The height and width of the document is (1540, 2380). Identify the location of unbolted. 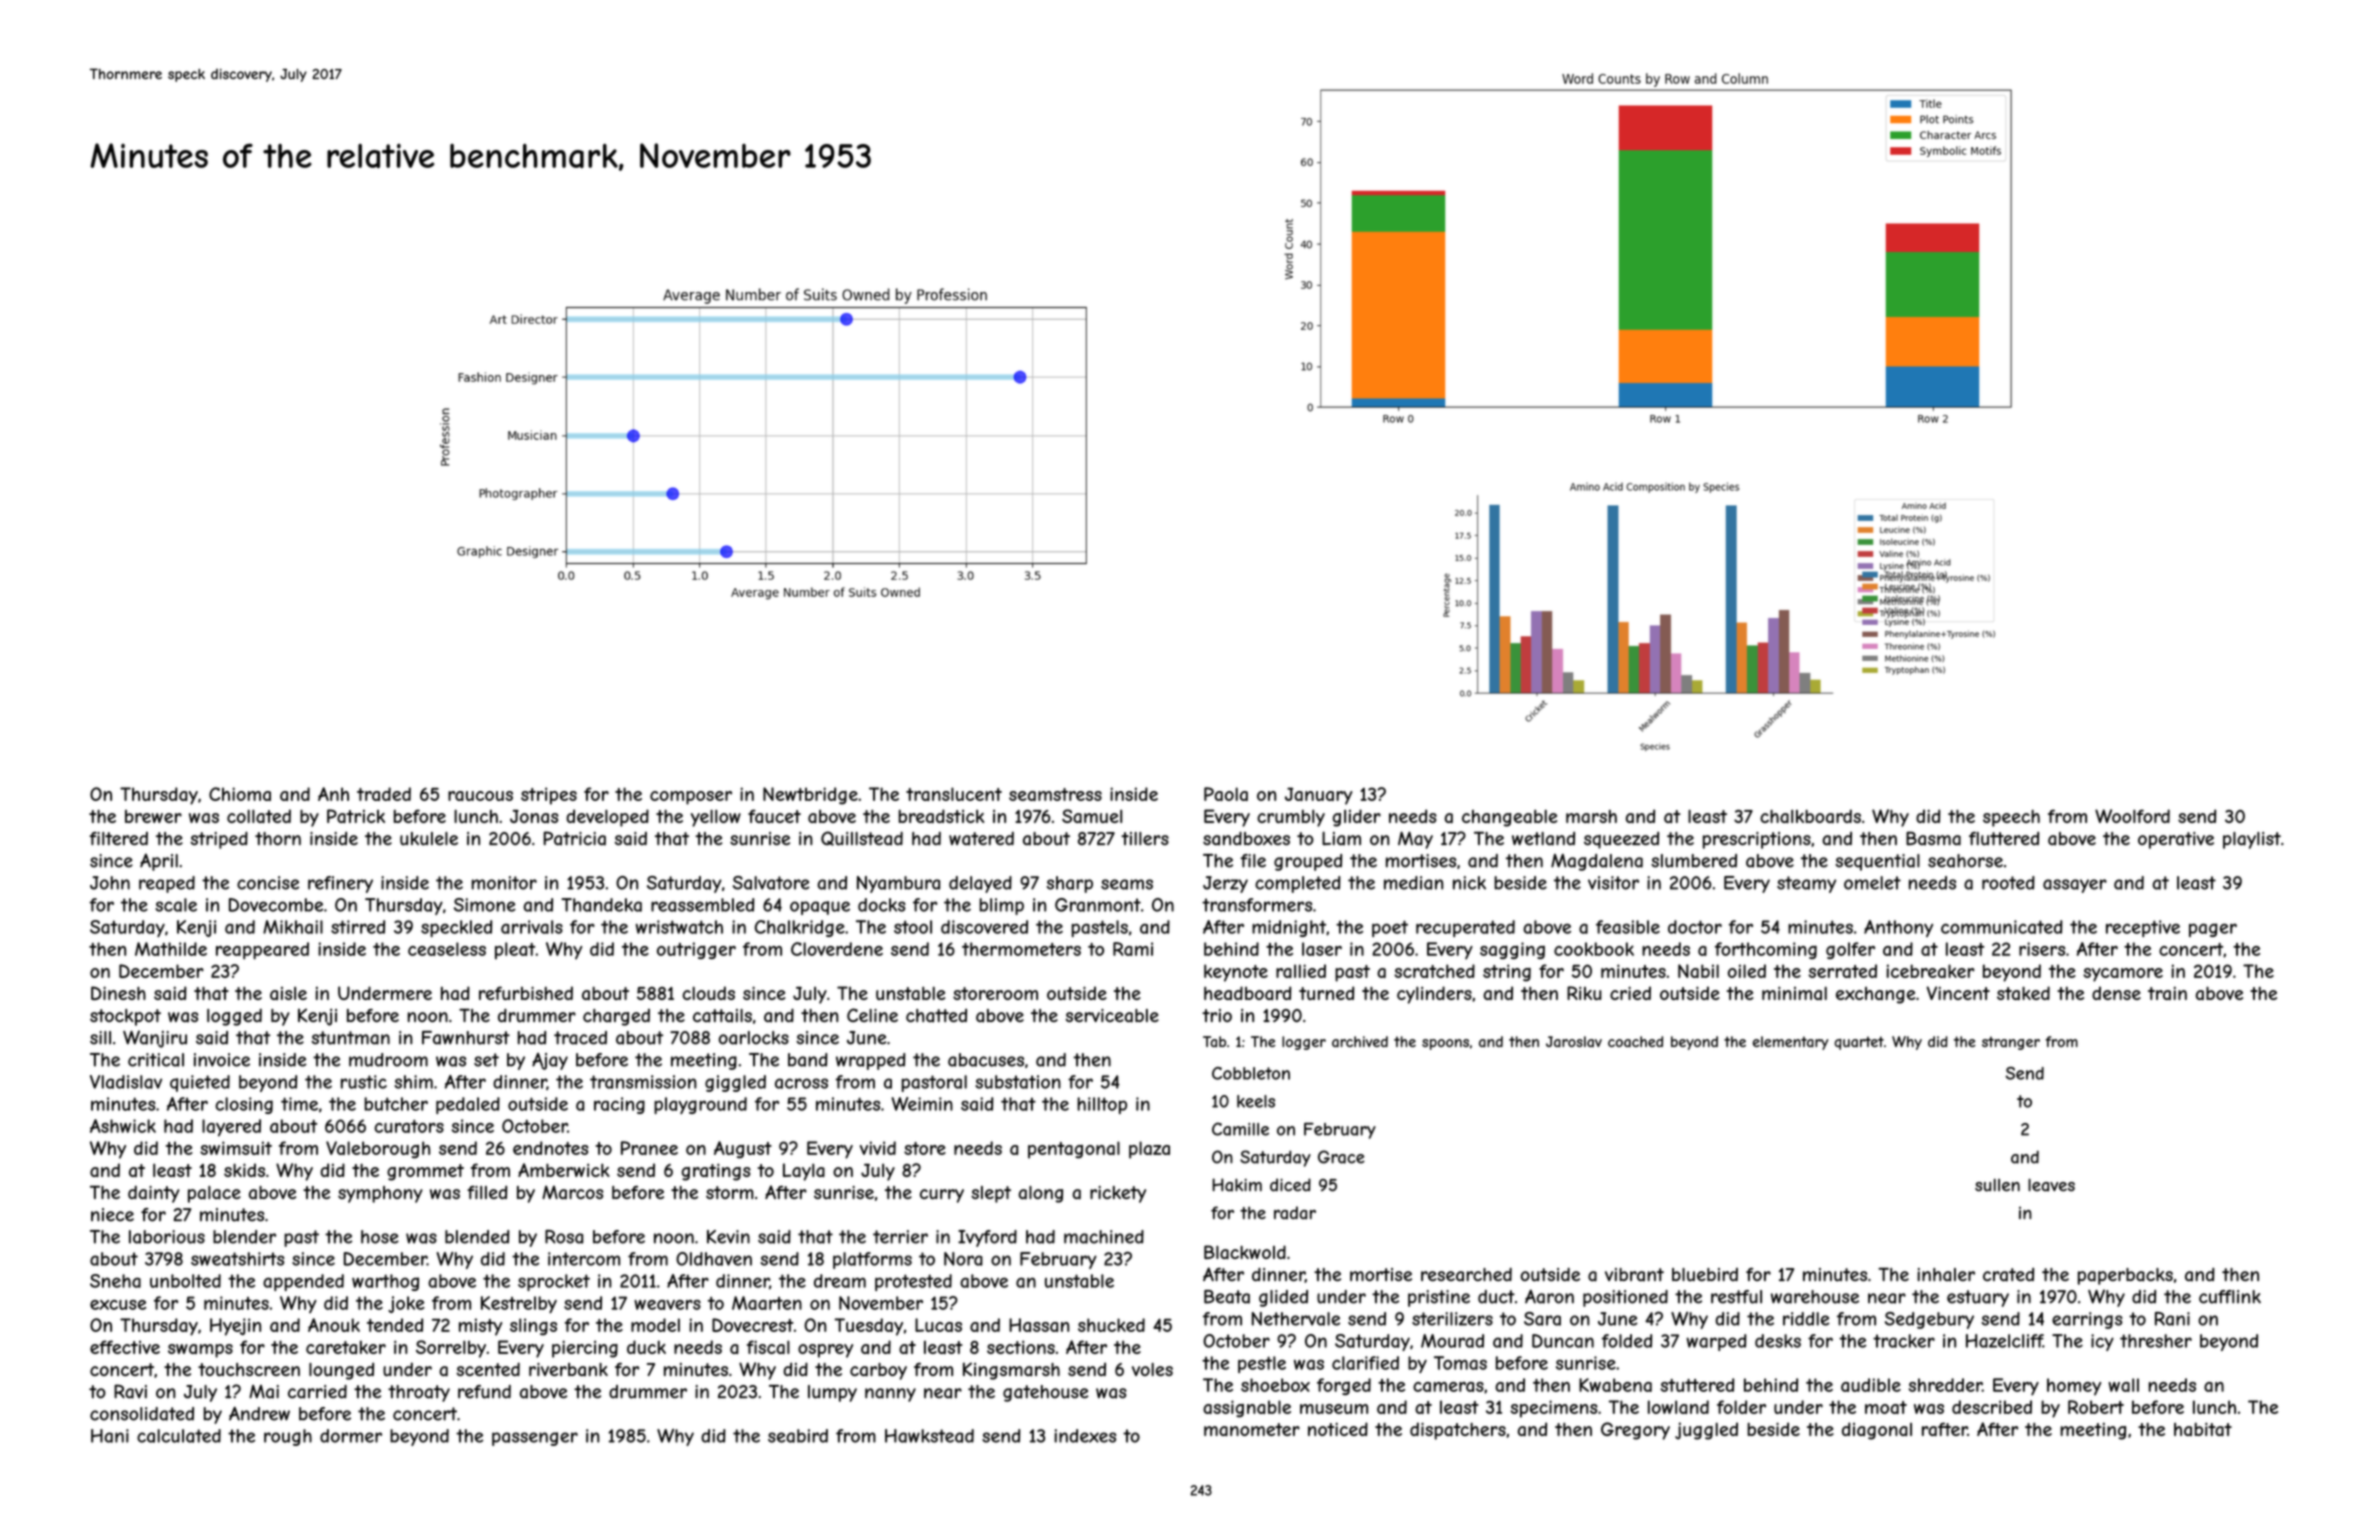
(185, 1281).
